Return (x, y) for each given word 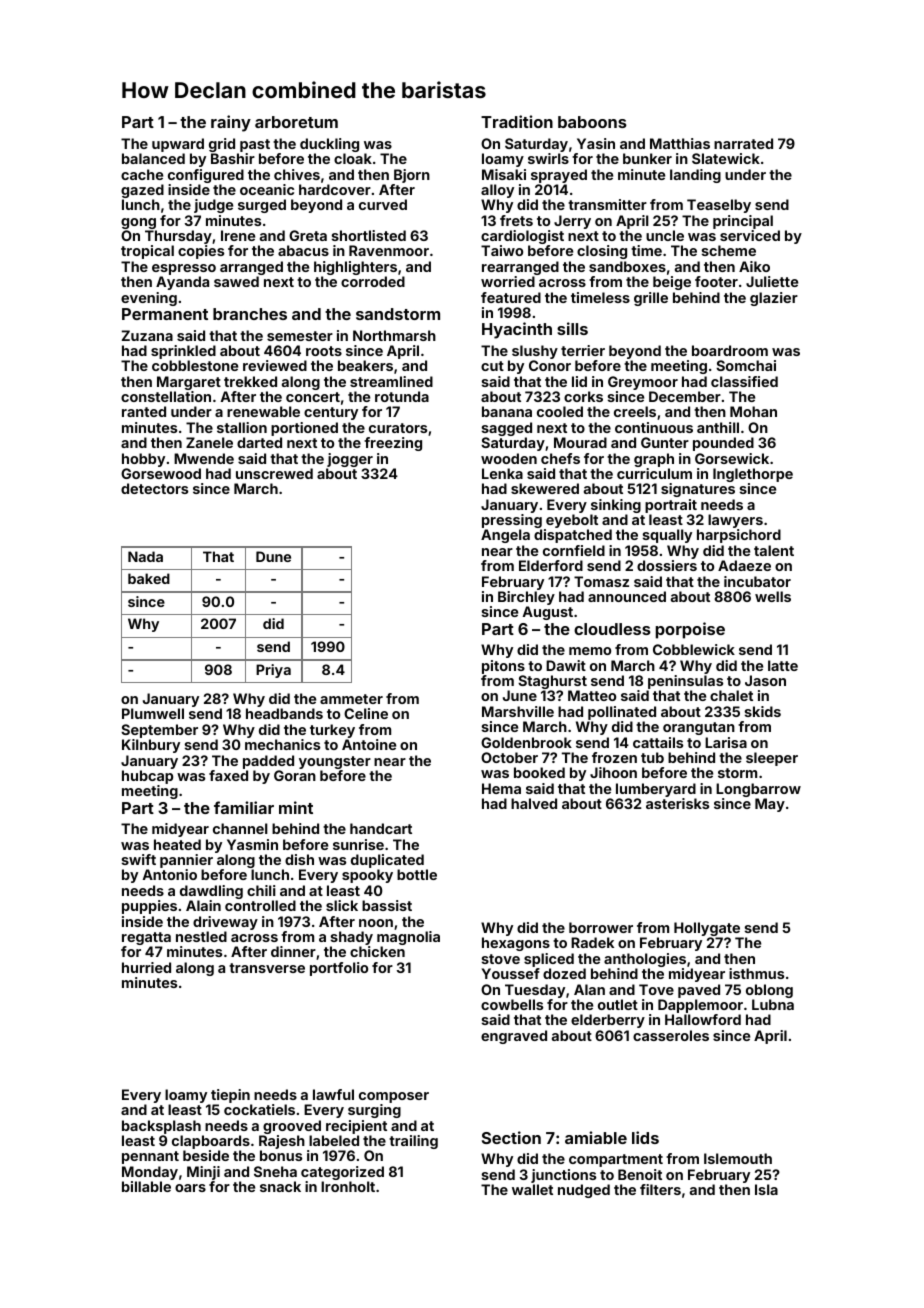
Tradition (517, 121)
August (548, 613)
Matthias (680, 143)
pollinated (622, 713)
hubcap (147, 777)
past (255, 145)
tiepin (230, 1096)
